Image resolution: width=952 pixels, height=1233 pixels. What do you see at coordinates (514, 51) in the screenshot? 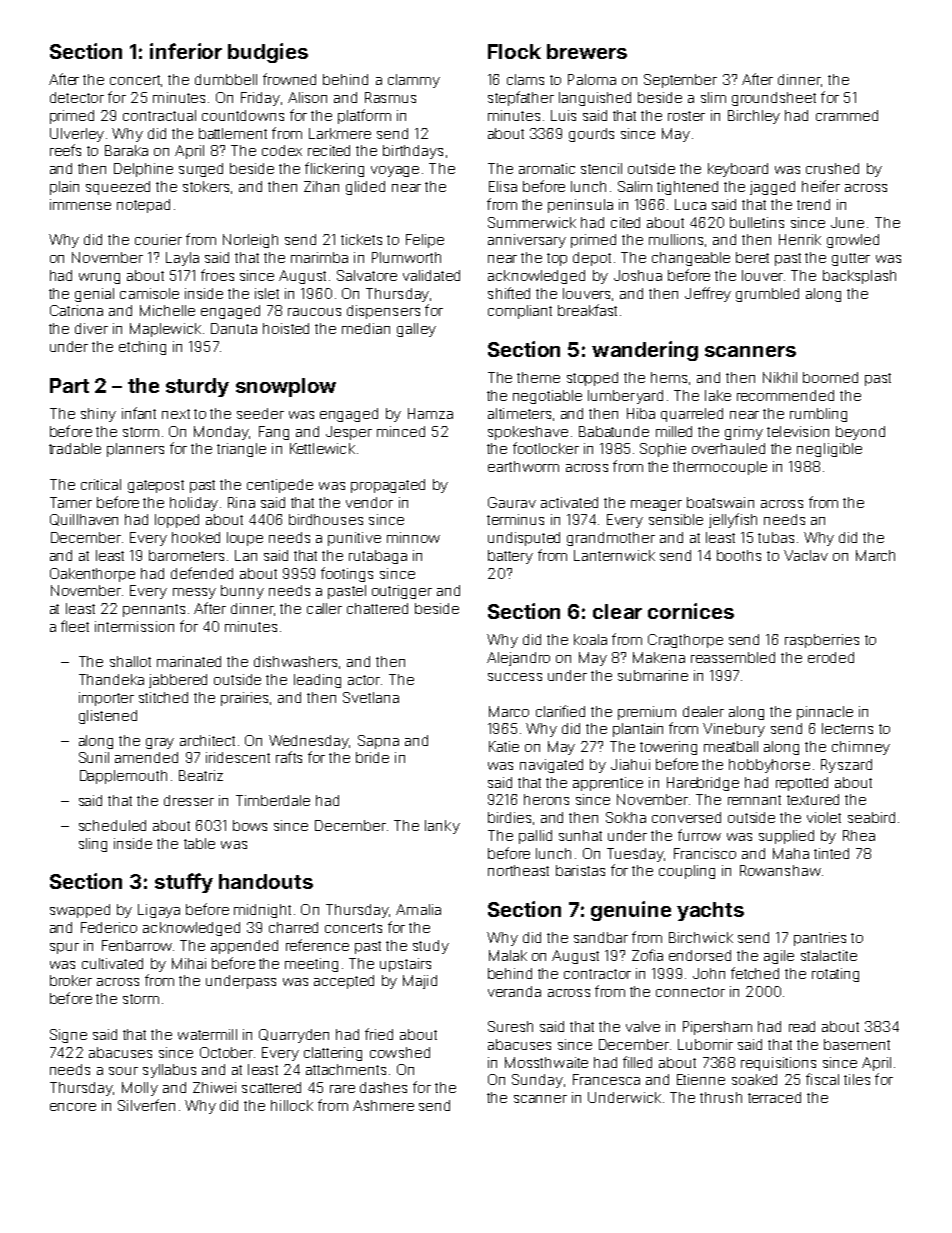
I see `Flock` at bounding box center [514, 51].
